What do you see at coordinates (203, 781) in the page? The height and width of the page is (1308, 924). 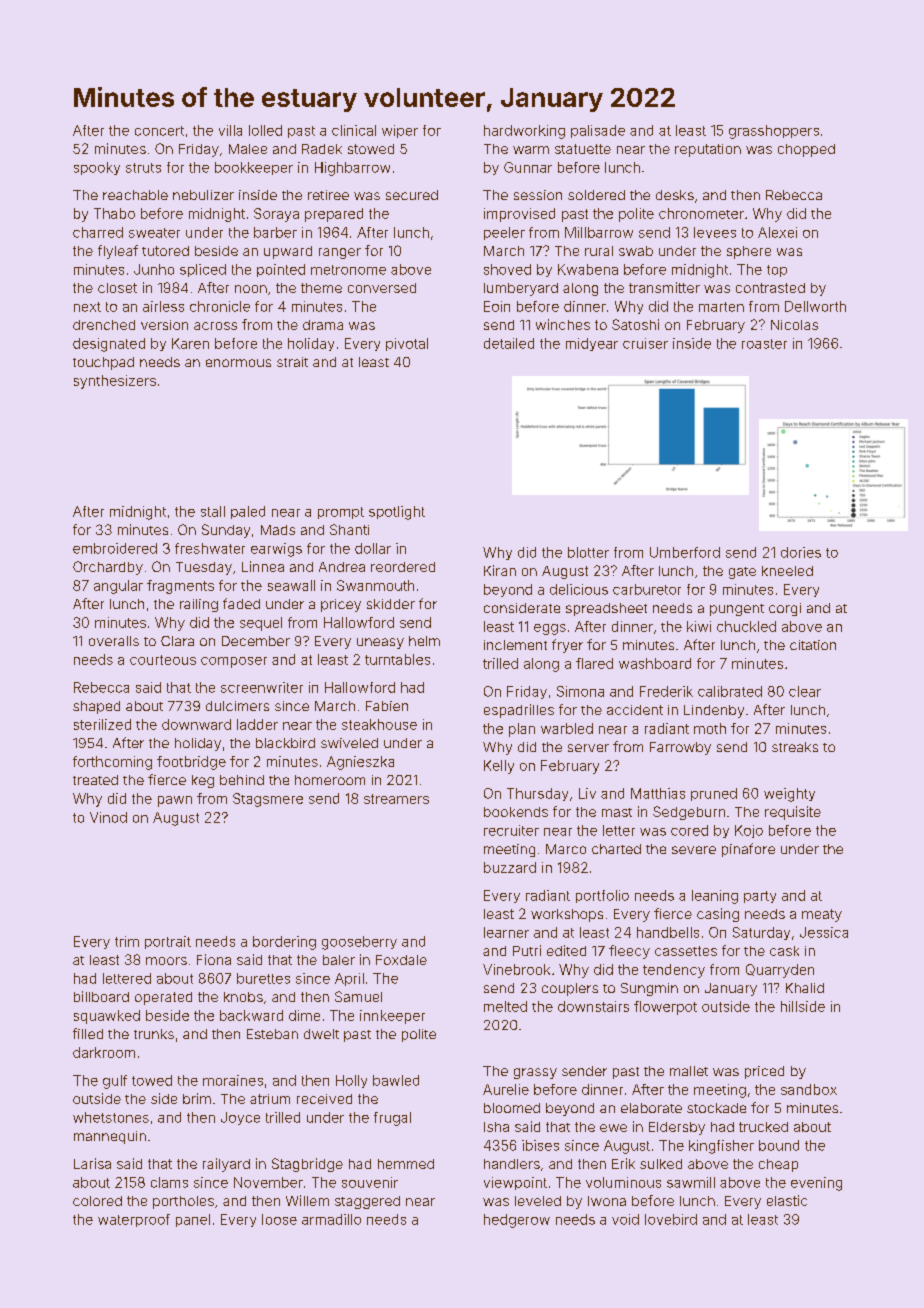 I see `keg` at bounding box center [203, 781].
